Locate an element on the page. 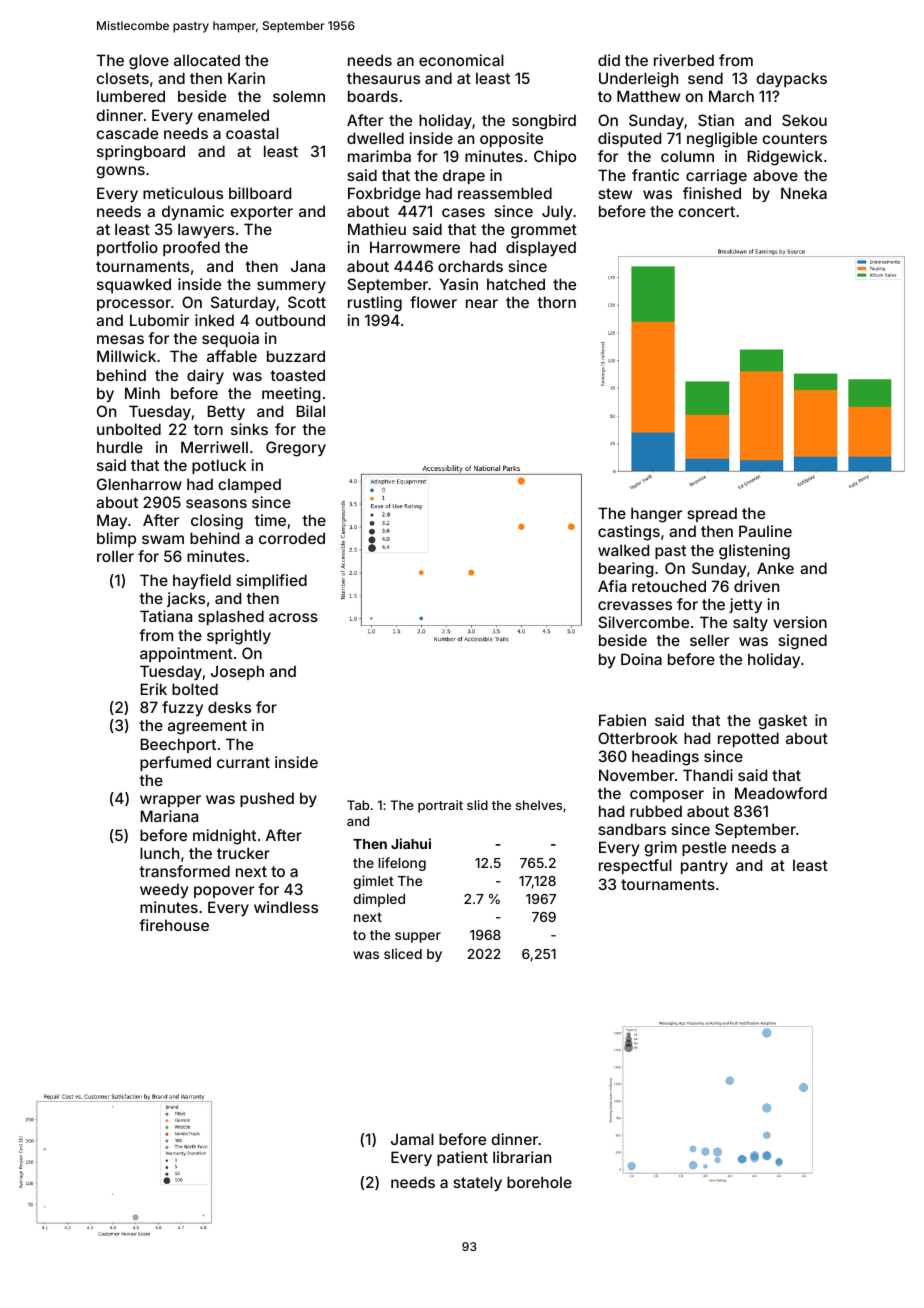  castings is located at coordinates (629, 533).
